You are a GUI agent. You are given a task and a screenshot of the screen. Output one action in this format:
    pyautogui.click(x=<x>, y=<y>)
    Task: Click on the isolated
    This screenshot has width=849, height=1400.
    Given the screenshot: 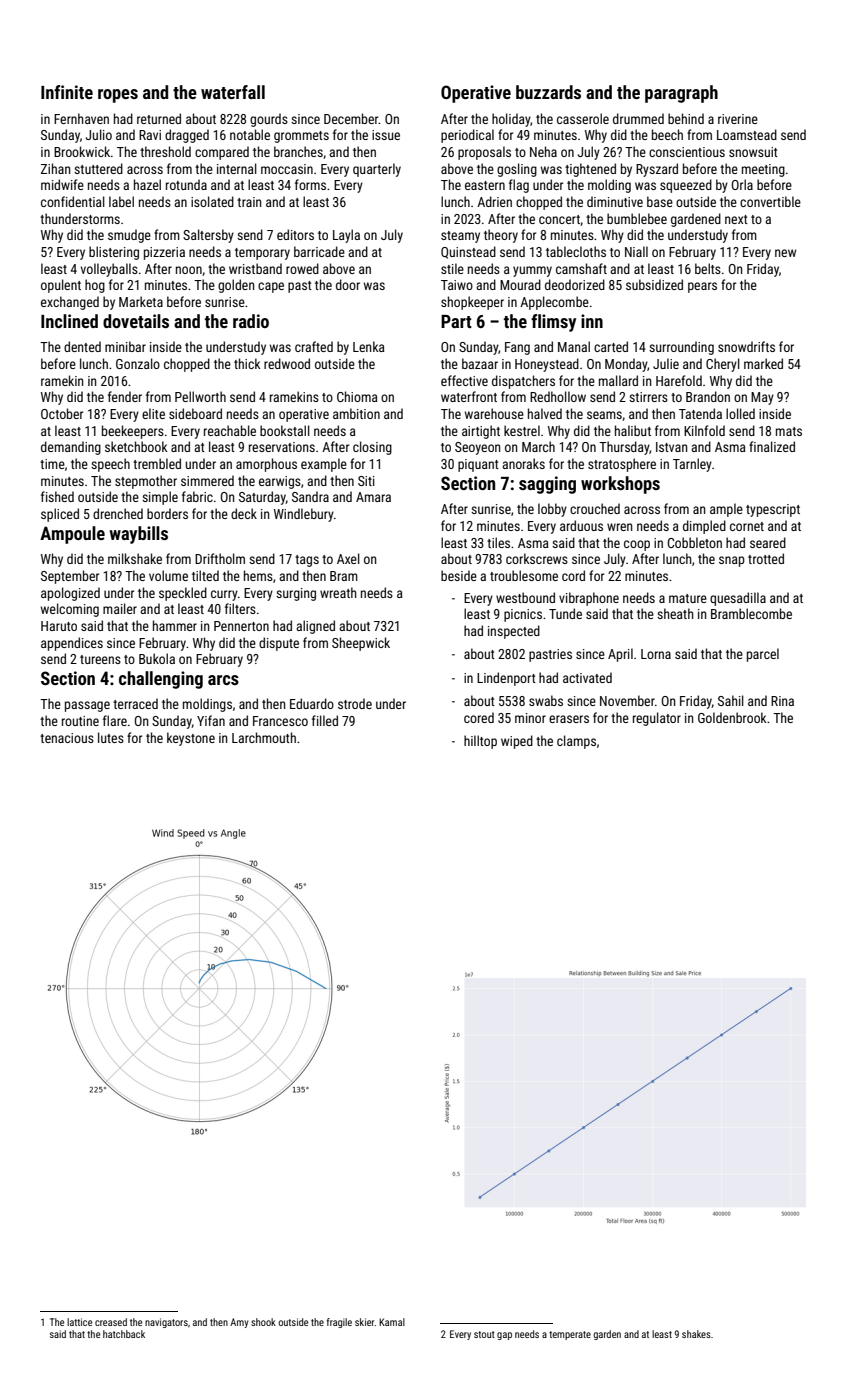 What is the action you would take?
    pyautogui.click(x=212, y=201)
